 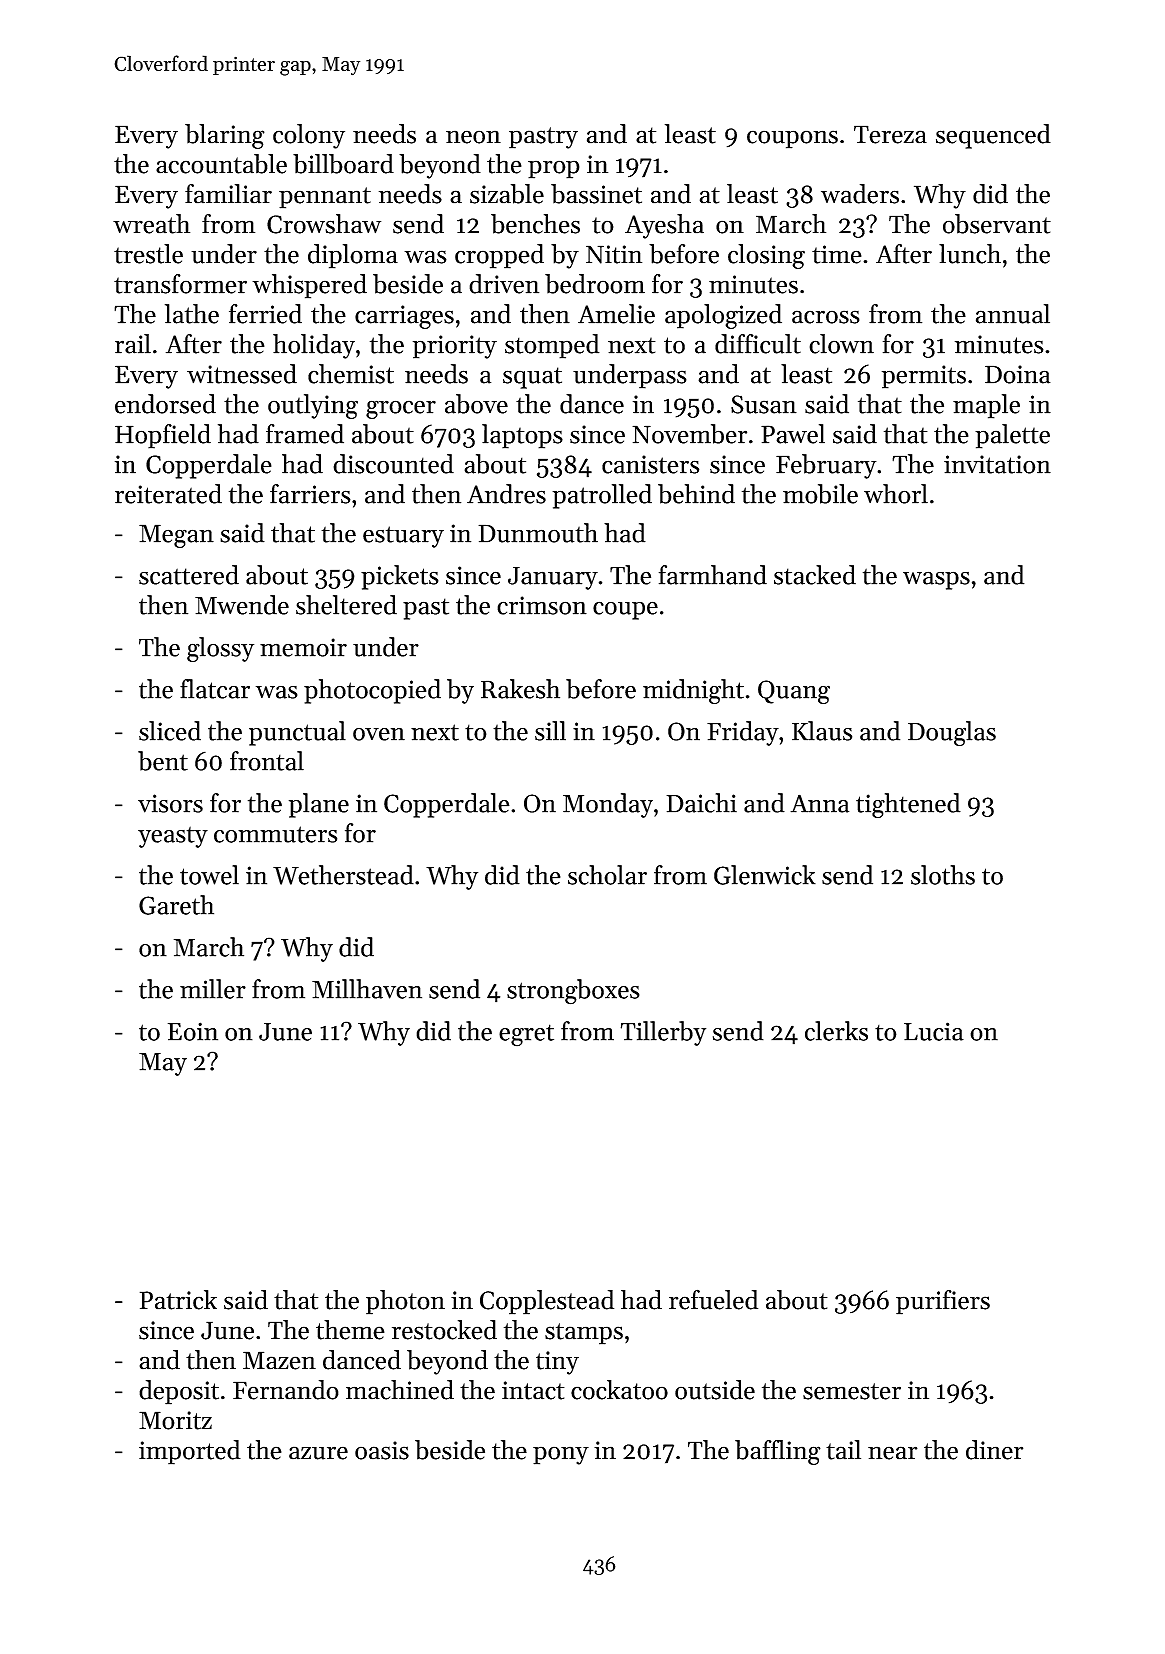 What do you see at coordinates (836, 1031) in the screenshot?
I see `clerks` at bounding box center [836, 1031].
